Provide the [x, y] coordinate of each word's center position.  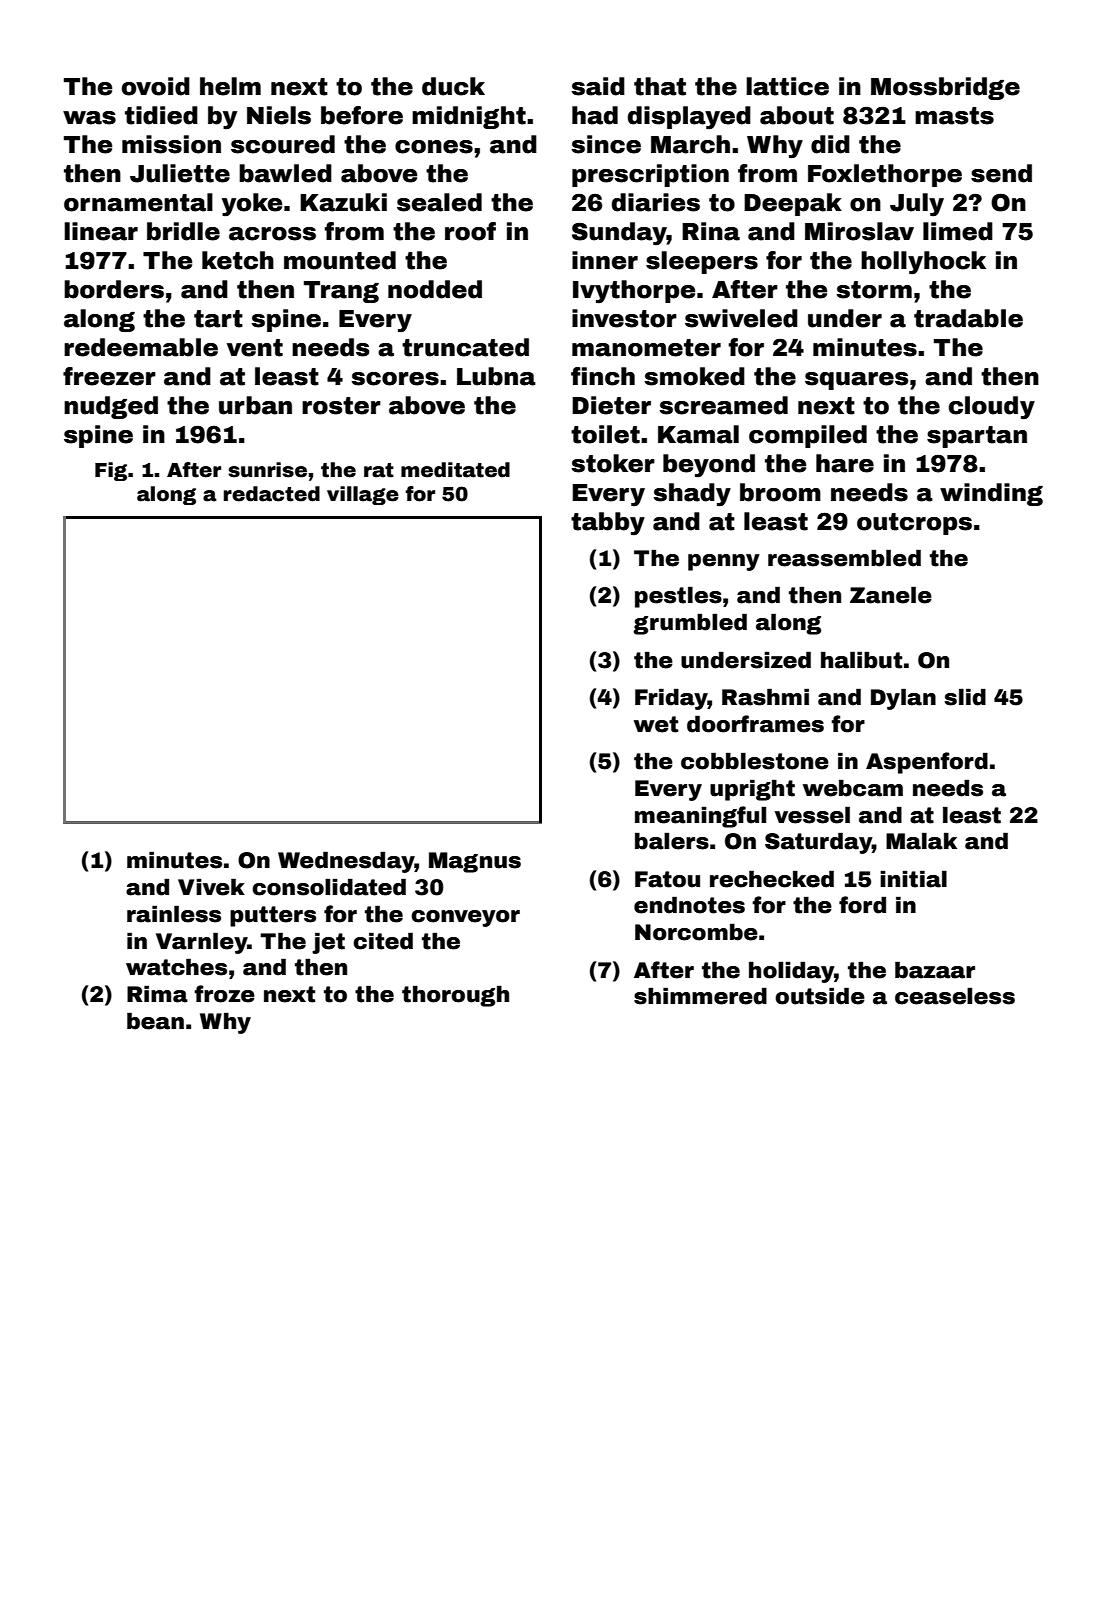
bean [155, 1021]
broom [780, 492]
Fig [111, 471]
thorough [455, 996]
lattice [787, 86]
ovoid [156, 86]
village [363, 495]
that [660, 86]
